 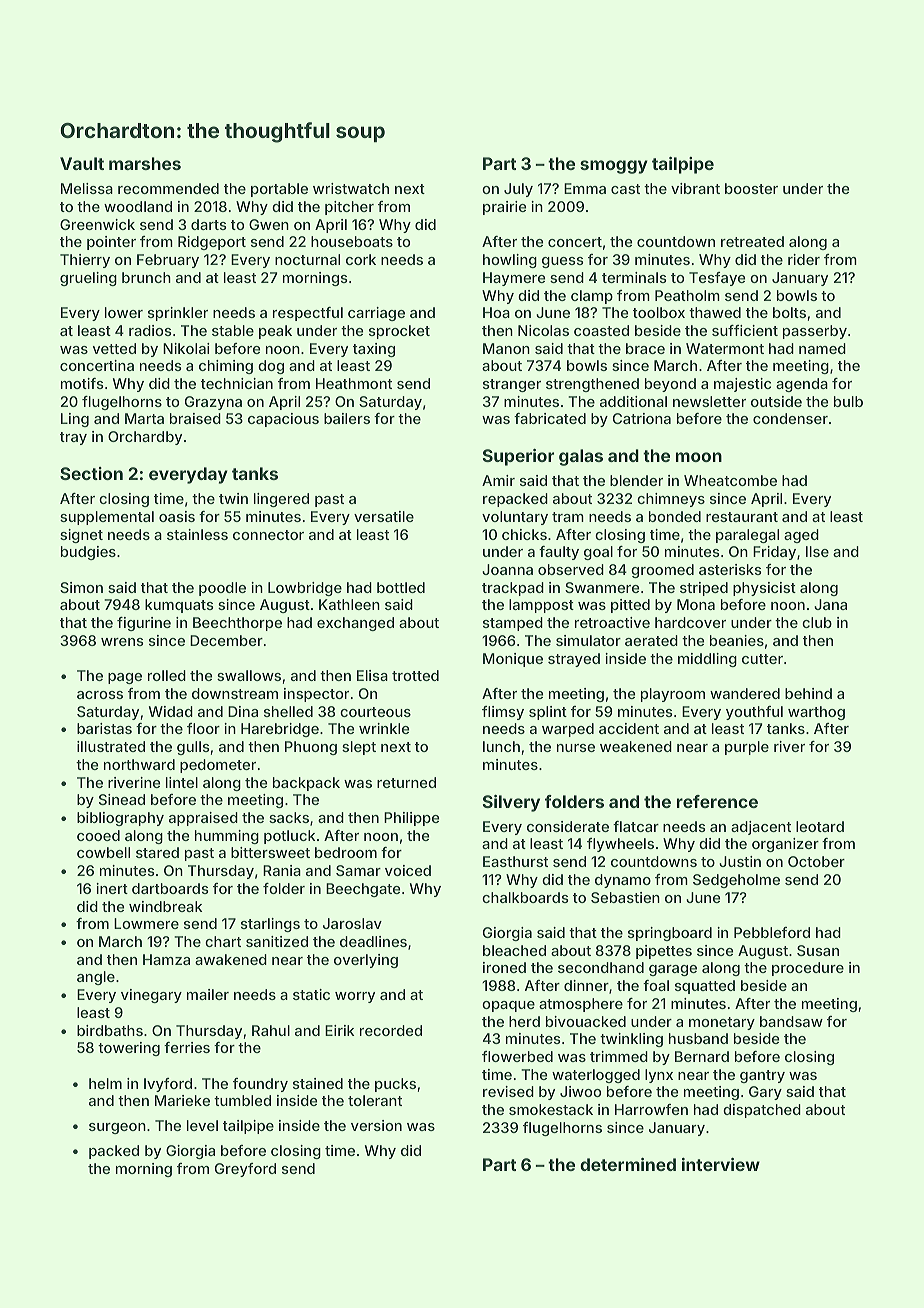 I want to click on pucks, so click(x=395, y=1085).
